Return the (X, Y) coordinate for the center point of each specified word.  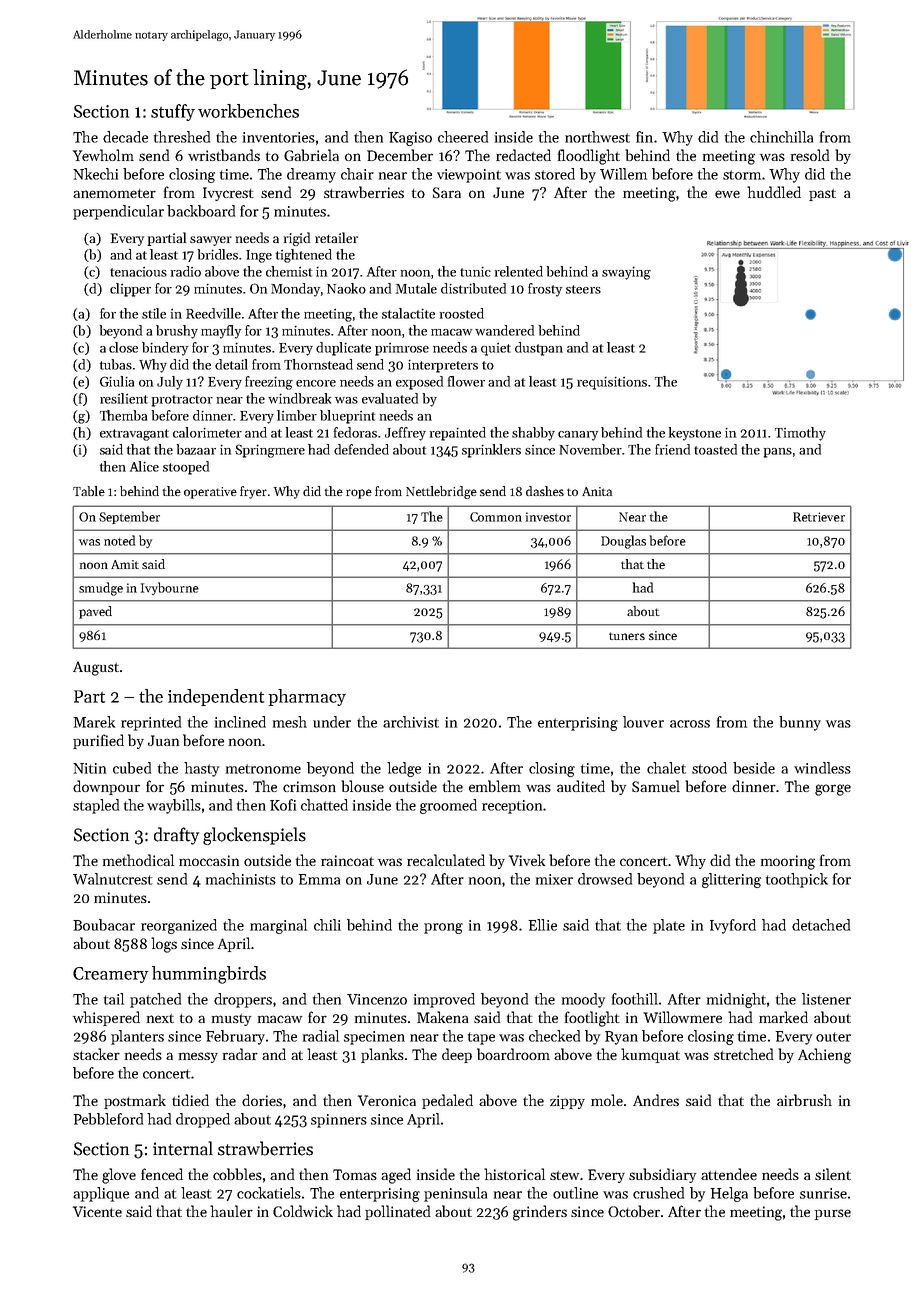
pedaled (447, 1101)
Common (496, 517)
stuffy (173, 112)
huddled (774, 192)
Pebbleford (108, 1119)
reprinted (151, 723)
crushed (658, 1193)
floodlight (589, 157)
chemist (289, 271)
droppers (243, 1000)
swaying (626, 273)
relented (519, 271)
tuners (627, 636)
